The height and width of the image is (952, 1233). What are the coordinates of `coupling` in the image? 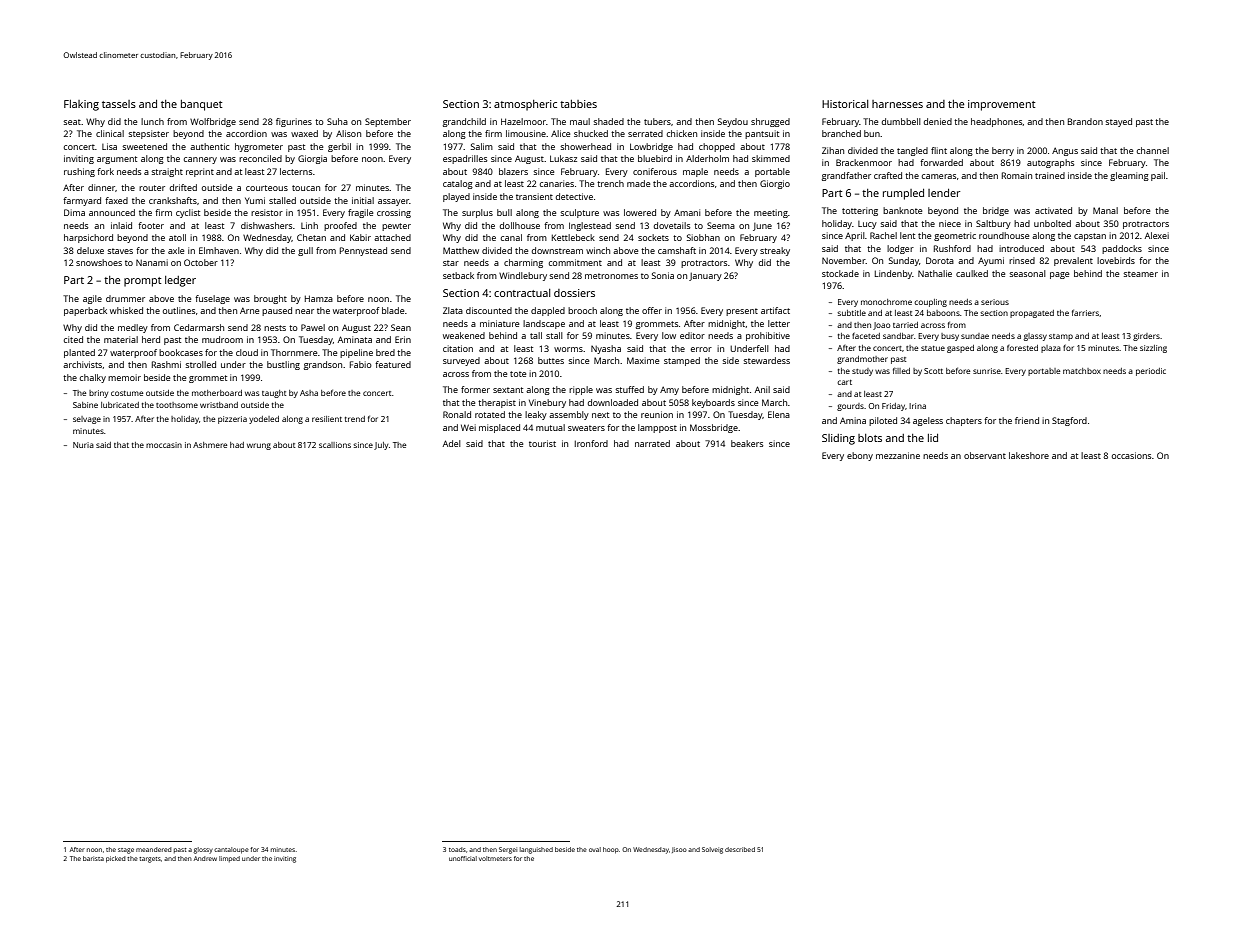 It's located at (930, 303).
